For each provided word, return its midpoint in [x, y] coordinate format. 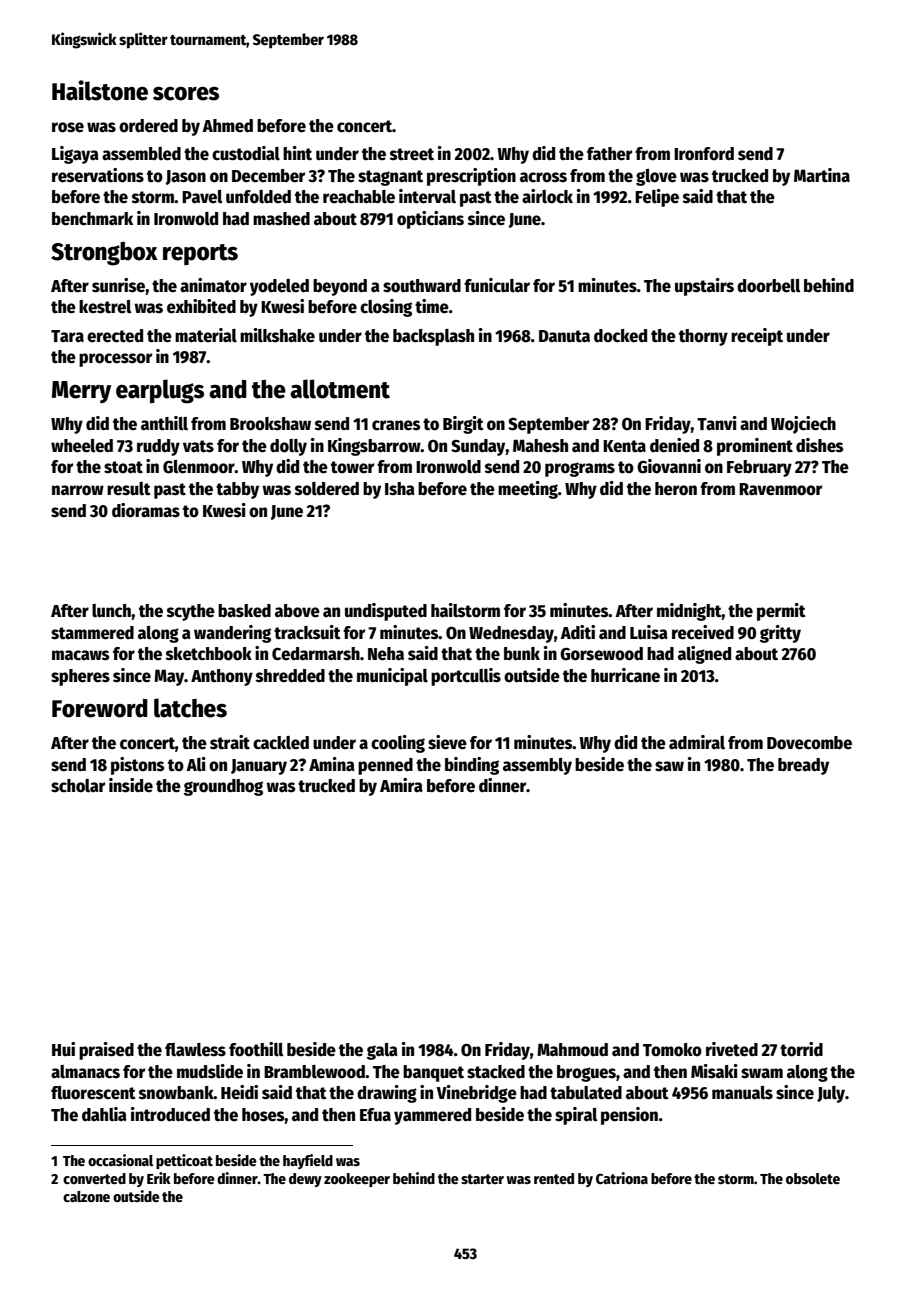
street [412, 154]
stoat [123, 467]
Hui [63, 1049]
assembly [537, 766]
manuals [742, 1093]
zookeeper [357, 1180]
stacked [496, 1072]
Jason [186, 177]
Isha [400, 489]
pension [629, 1116]
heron [676, 489]
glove [656, 177]
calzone [86, 1196]
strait [230, 742]
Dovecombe [809, 743]
